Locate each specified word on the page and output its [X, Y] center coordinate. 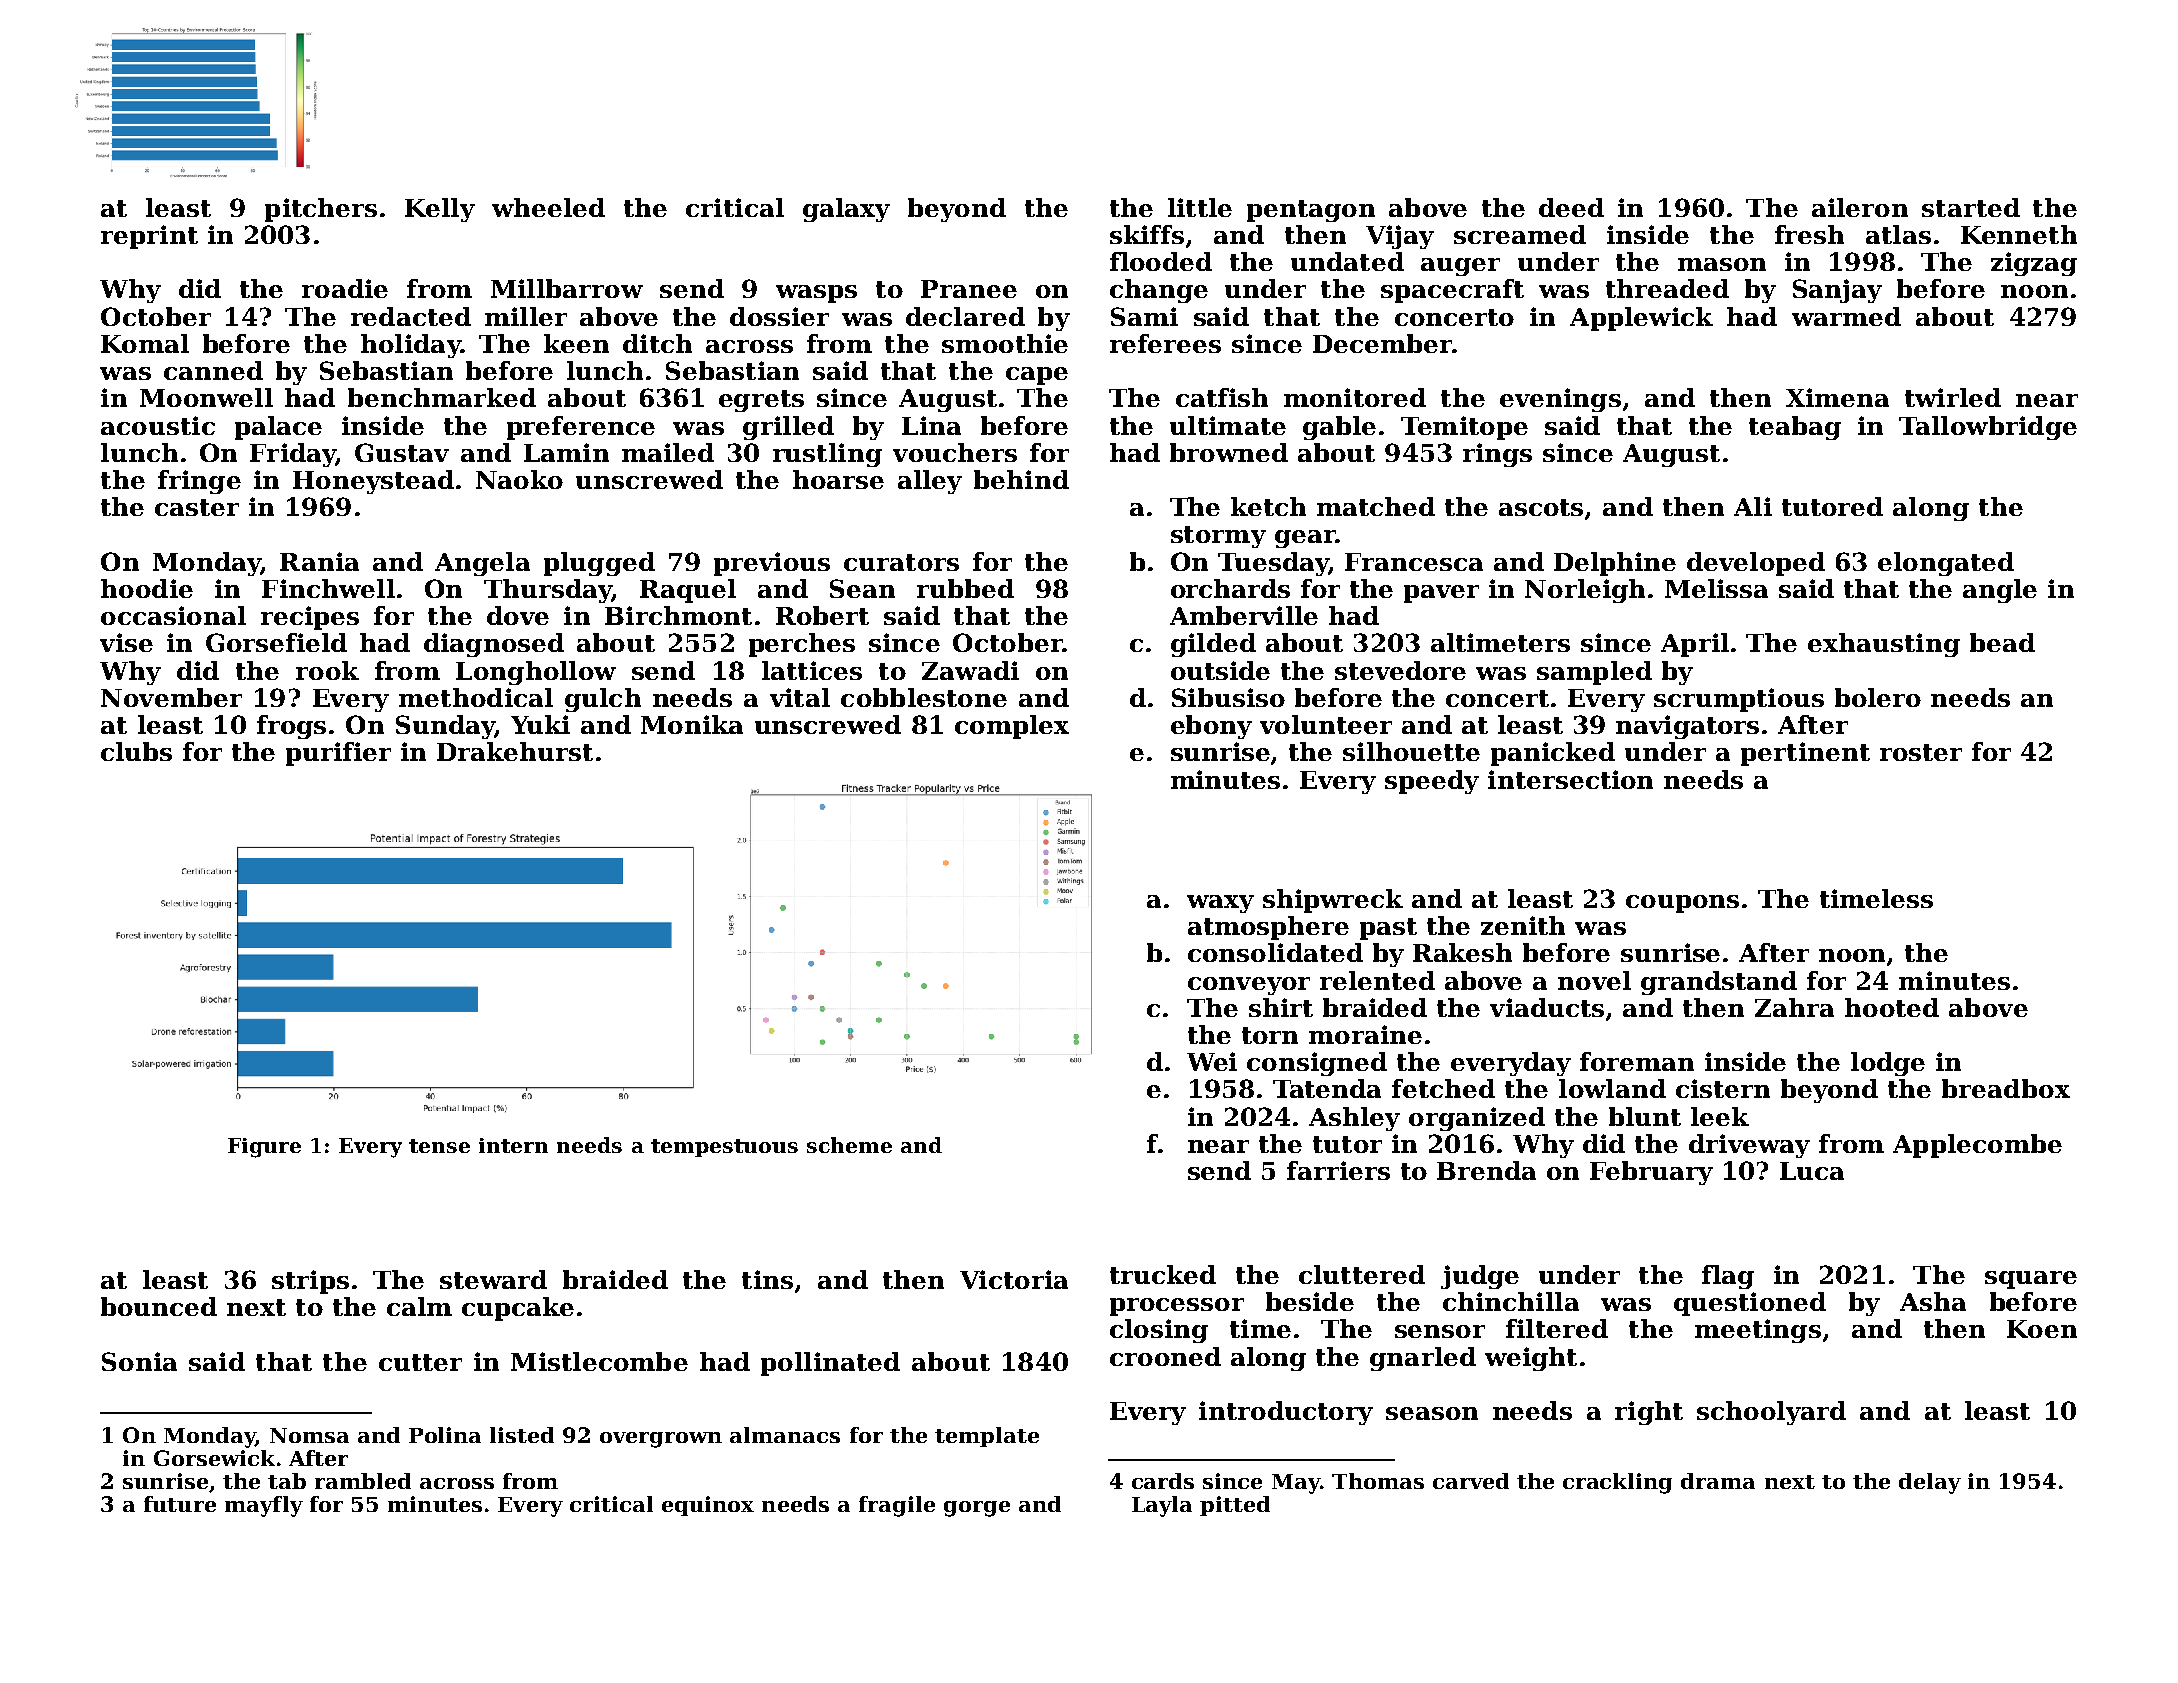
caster [197, 507]
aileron [1860, 207]
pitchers [321, 210]
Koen [2042, 1329]
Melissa [1716, 588]
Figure [264, 1148]
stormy [1218, 537]
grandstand [1719, 983]
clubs [136, 751]
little [1200, 207]
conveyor [1249, 986]
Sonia [139, 1361]
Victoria [1014, 1279]
